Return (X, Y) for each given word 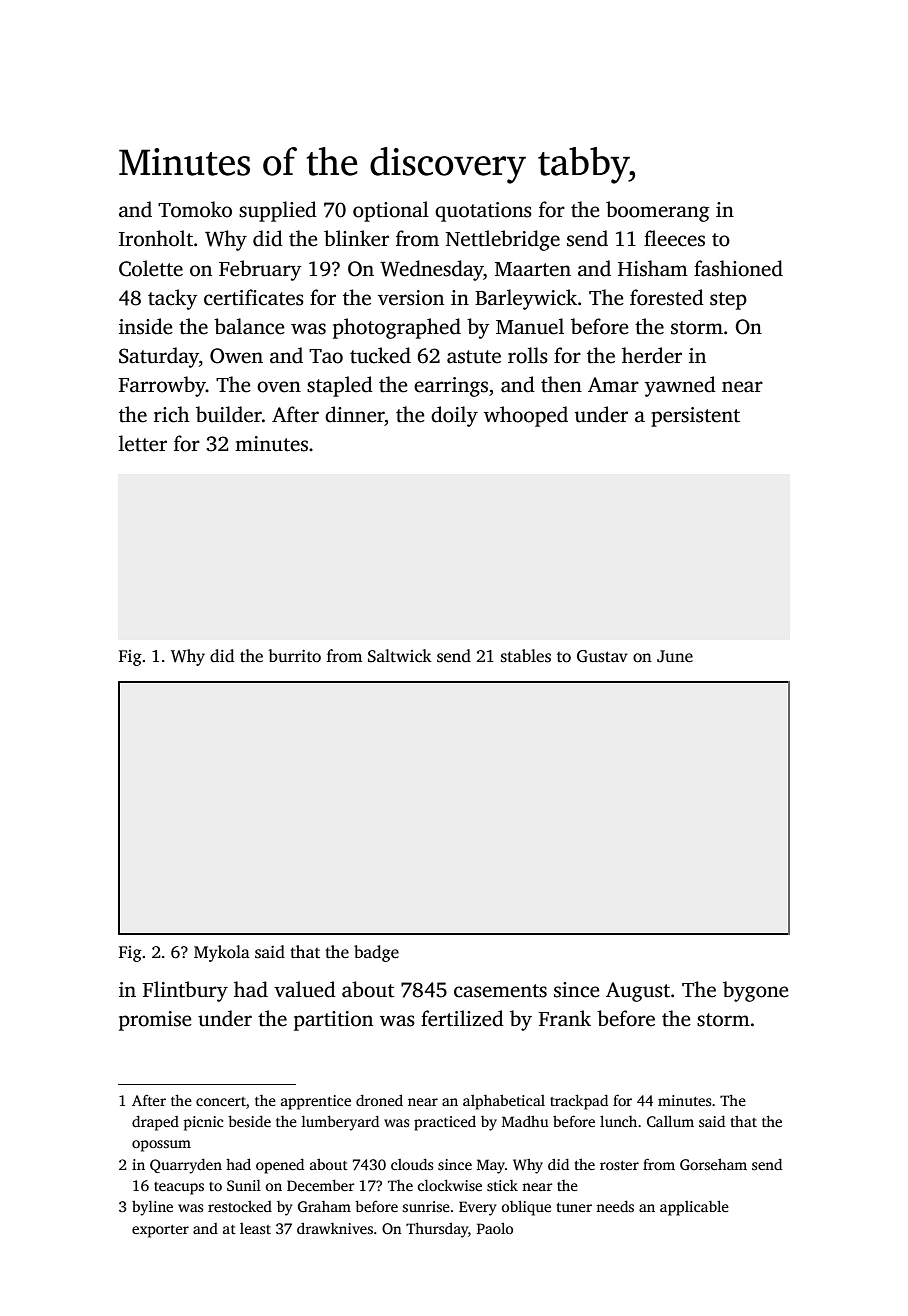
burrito (295, 656)
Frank (565, 1018)
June (675, 656)
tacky (172, 299)
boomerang (658, 211)
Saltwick (400, 656)
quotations (483, 212)
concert (221, 1101)
